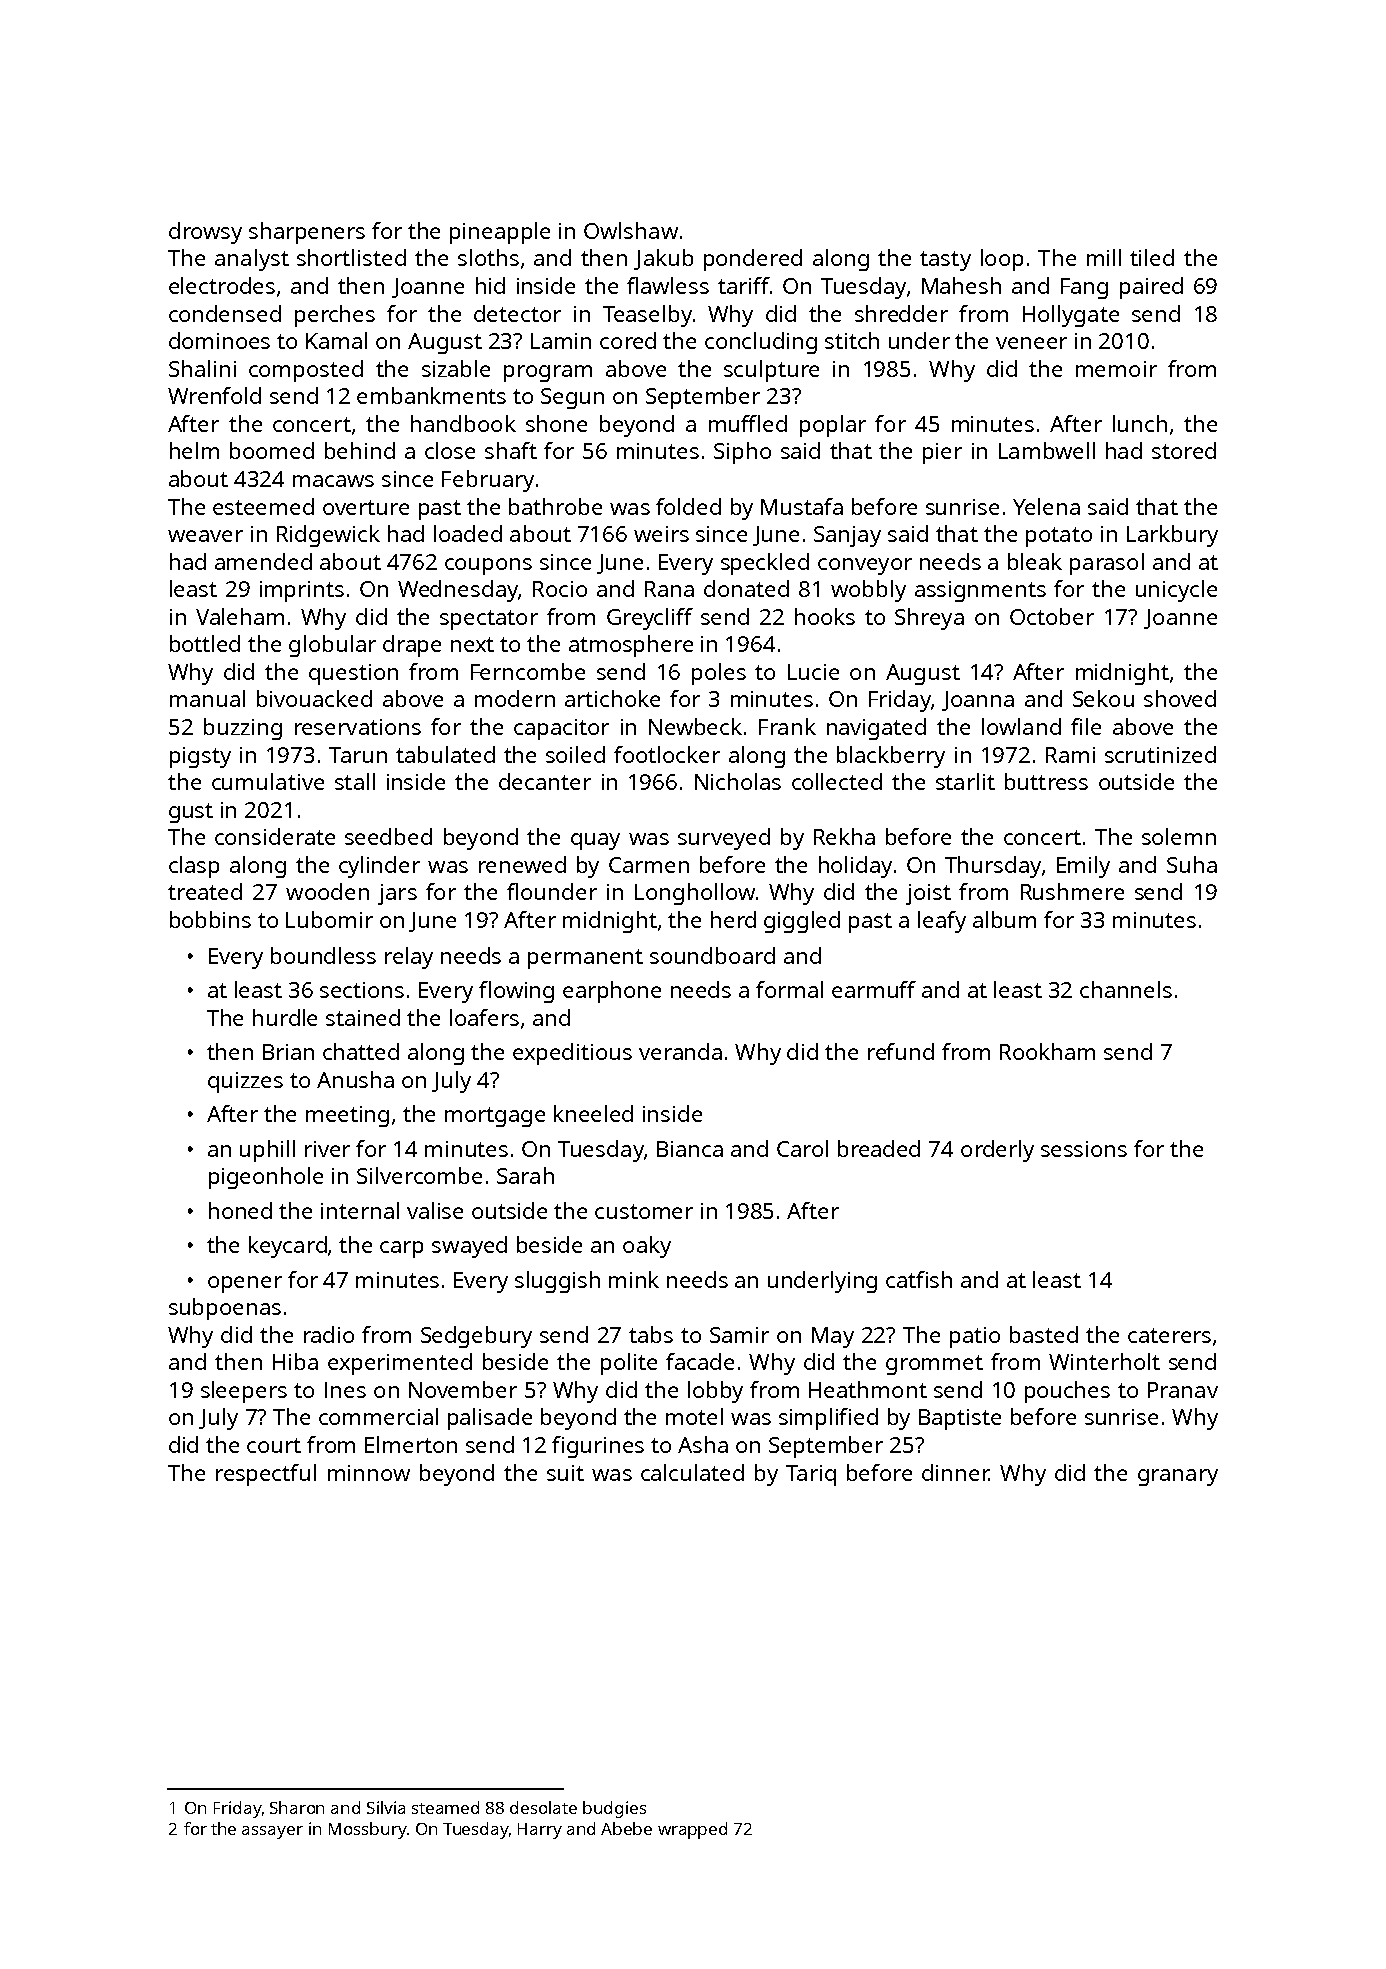  What do you see at coordinates (543, 1807) in the image?
I see `desolate` at bounding box center [543, 1807].
